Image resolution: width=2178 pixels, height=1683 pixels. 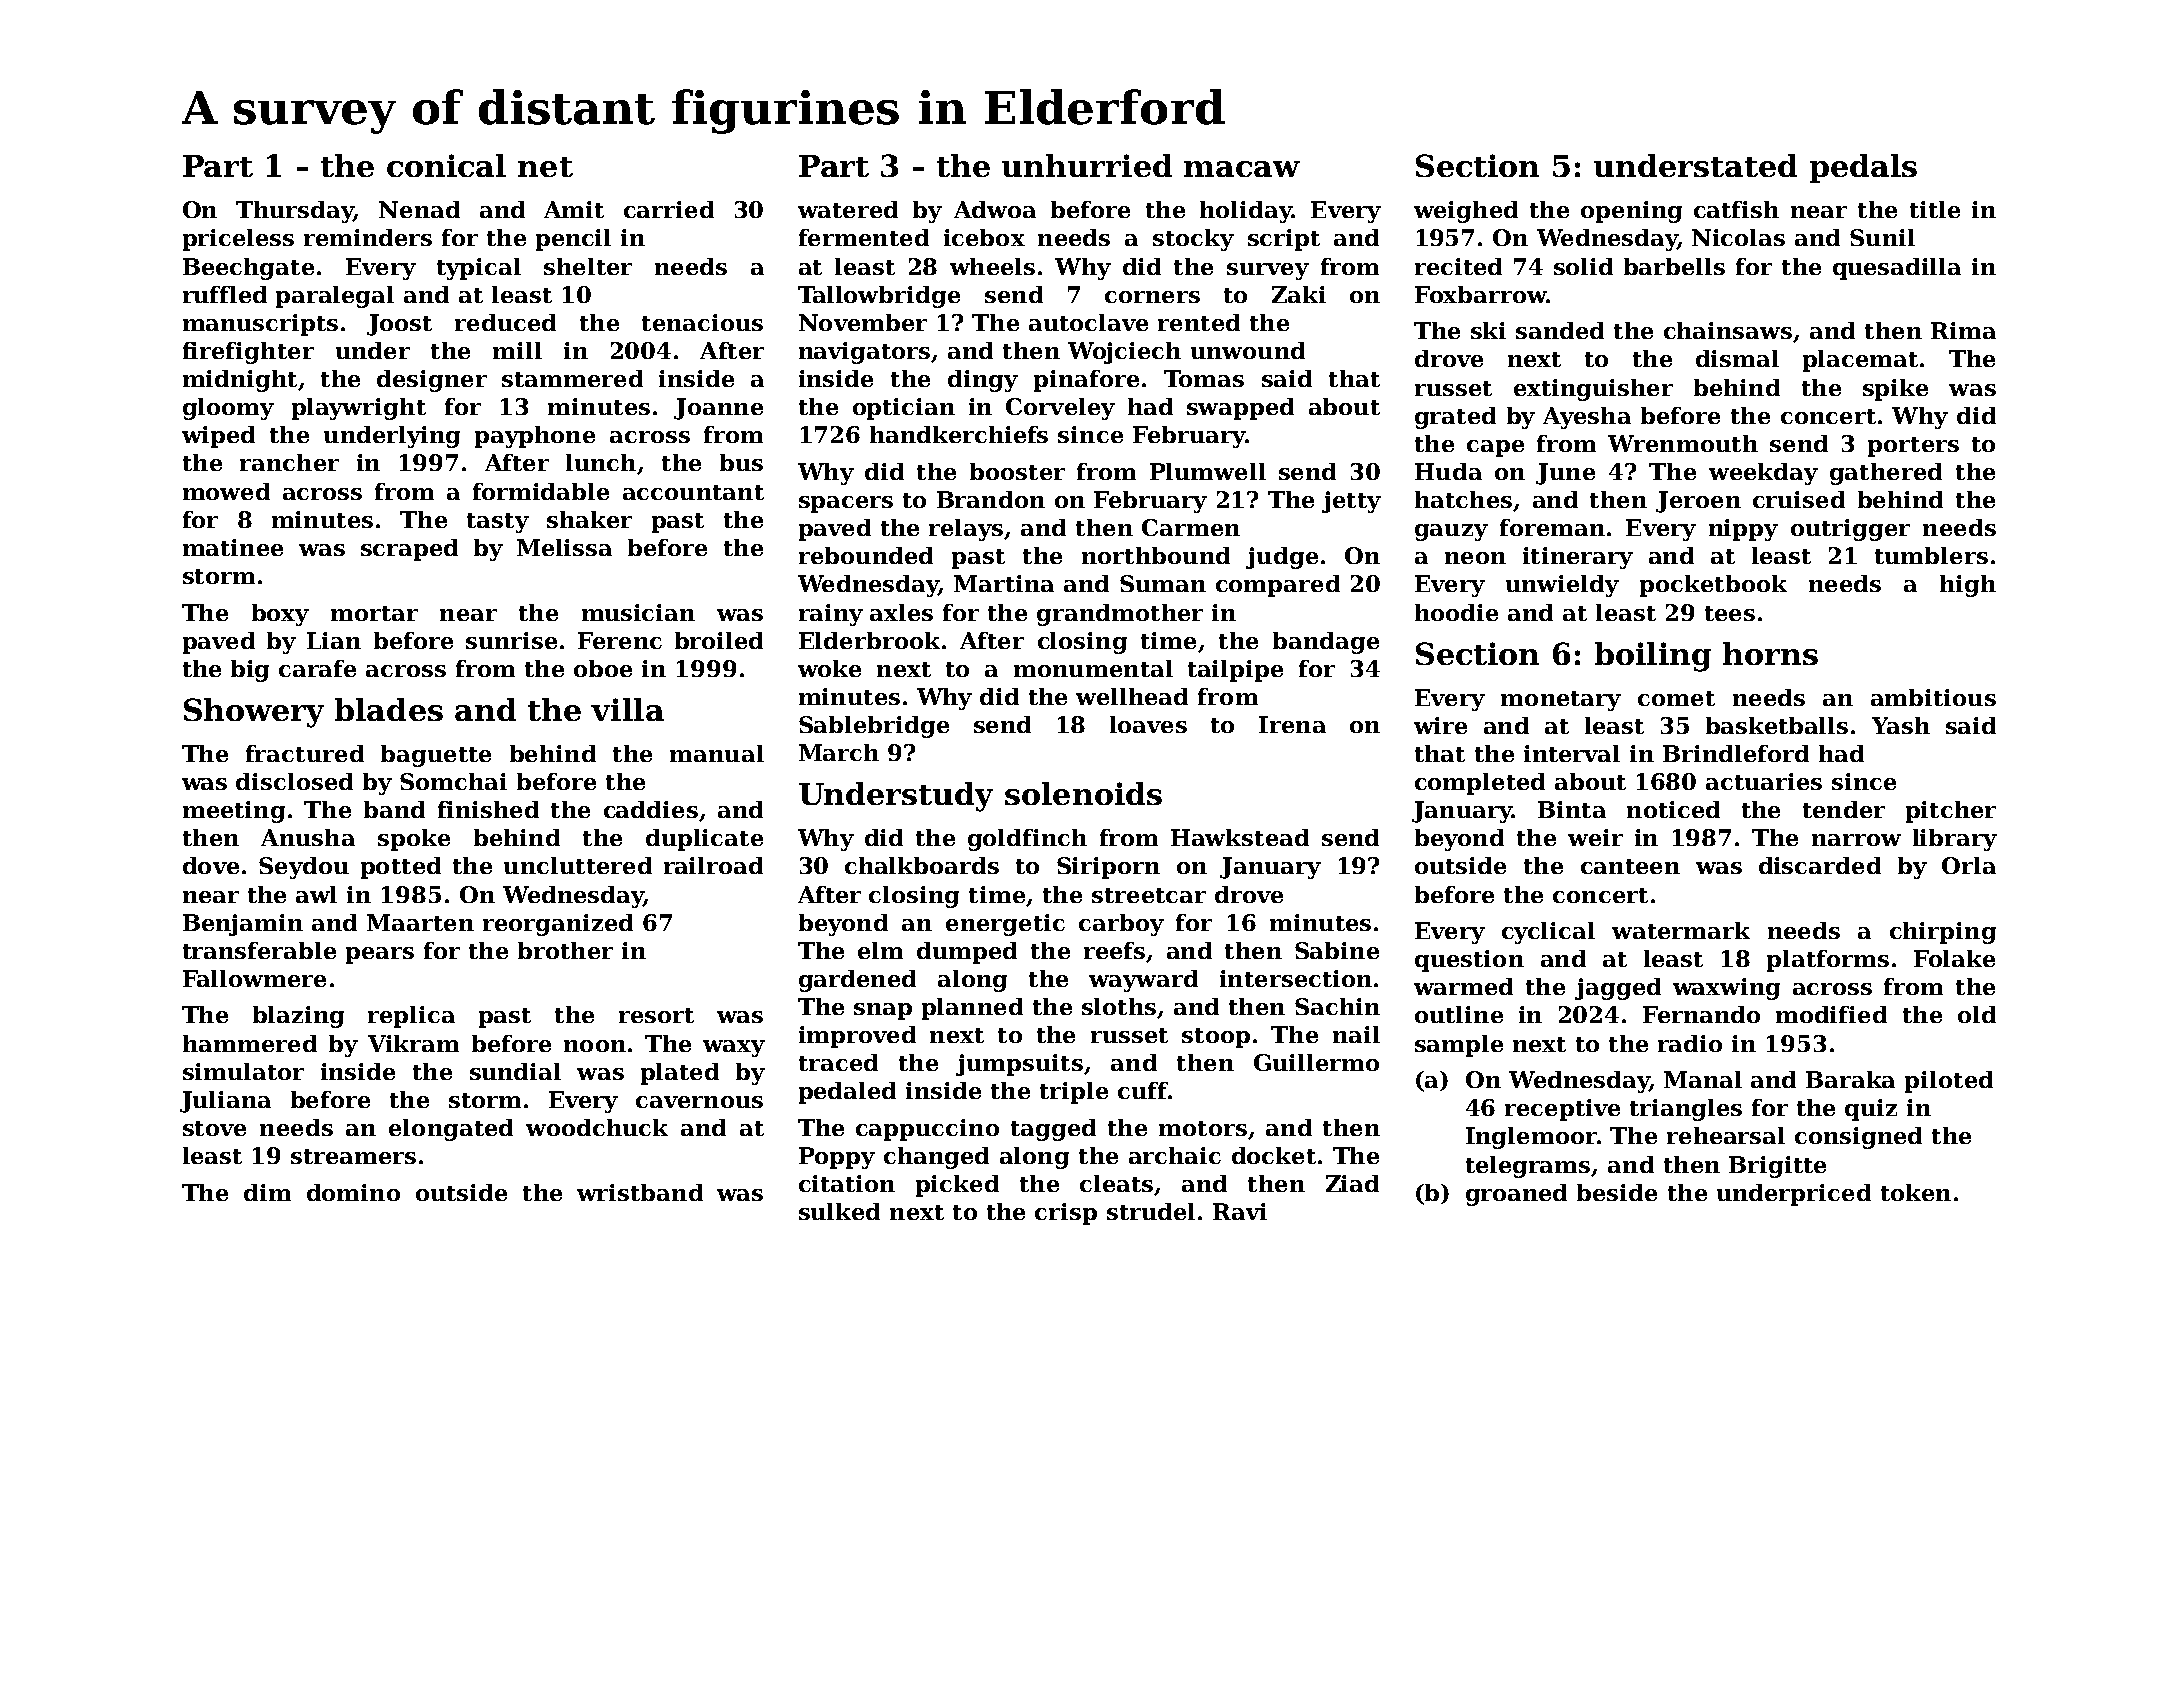 What do you see at coordinates (1027, 840) in the screenshot?
I see `goldfinch` at bounding box center [1027, 840].
